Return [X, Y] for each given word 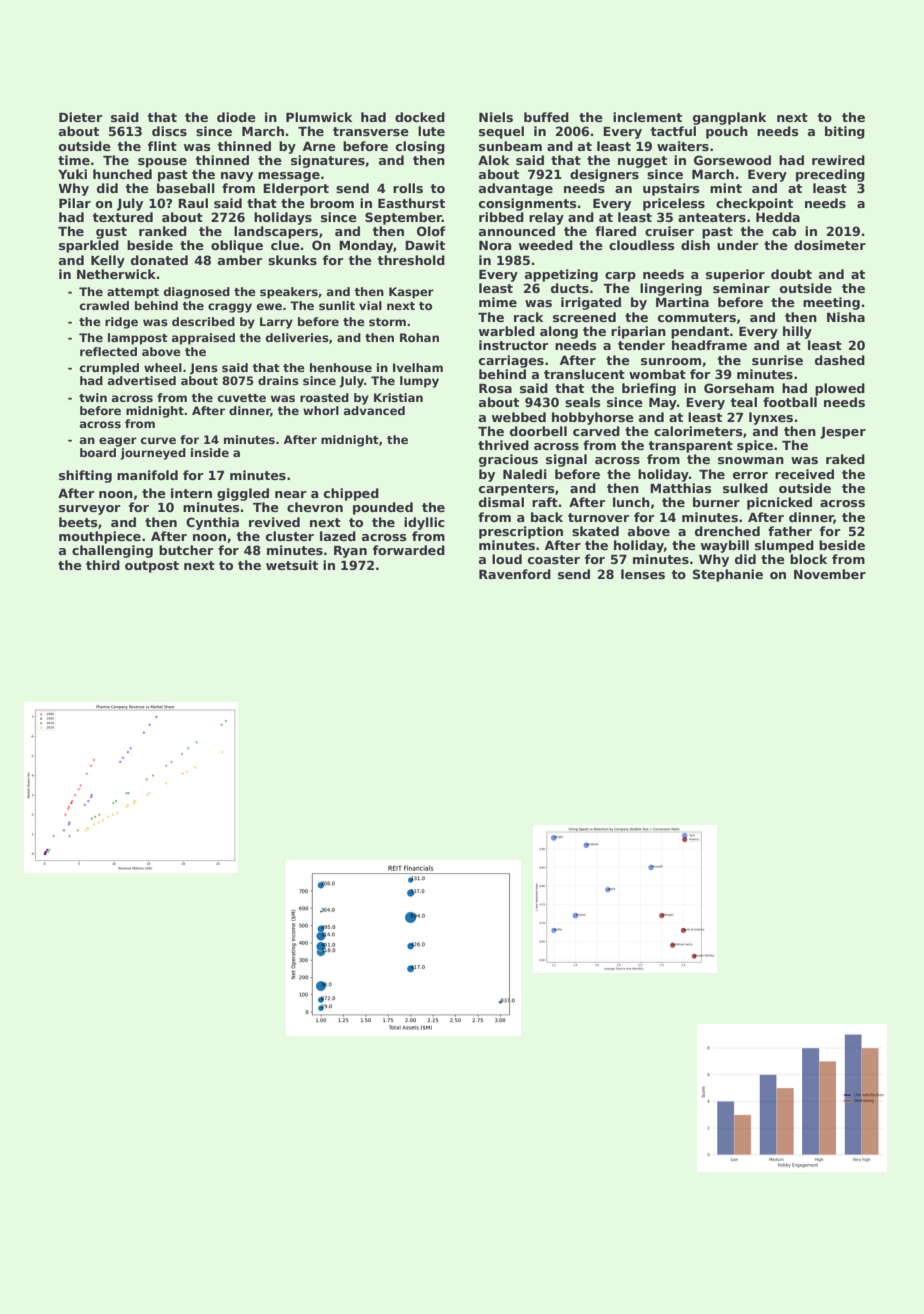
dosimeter [830, 245]
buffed [546, 117]
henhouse [341, 367]
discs [169, 131]
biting [845, 132]
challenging [112, 551]
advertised [142, 380]
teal [744, 402]
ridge [121, 323]
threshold [411, 260]
